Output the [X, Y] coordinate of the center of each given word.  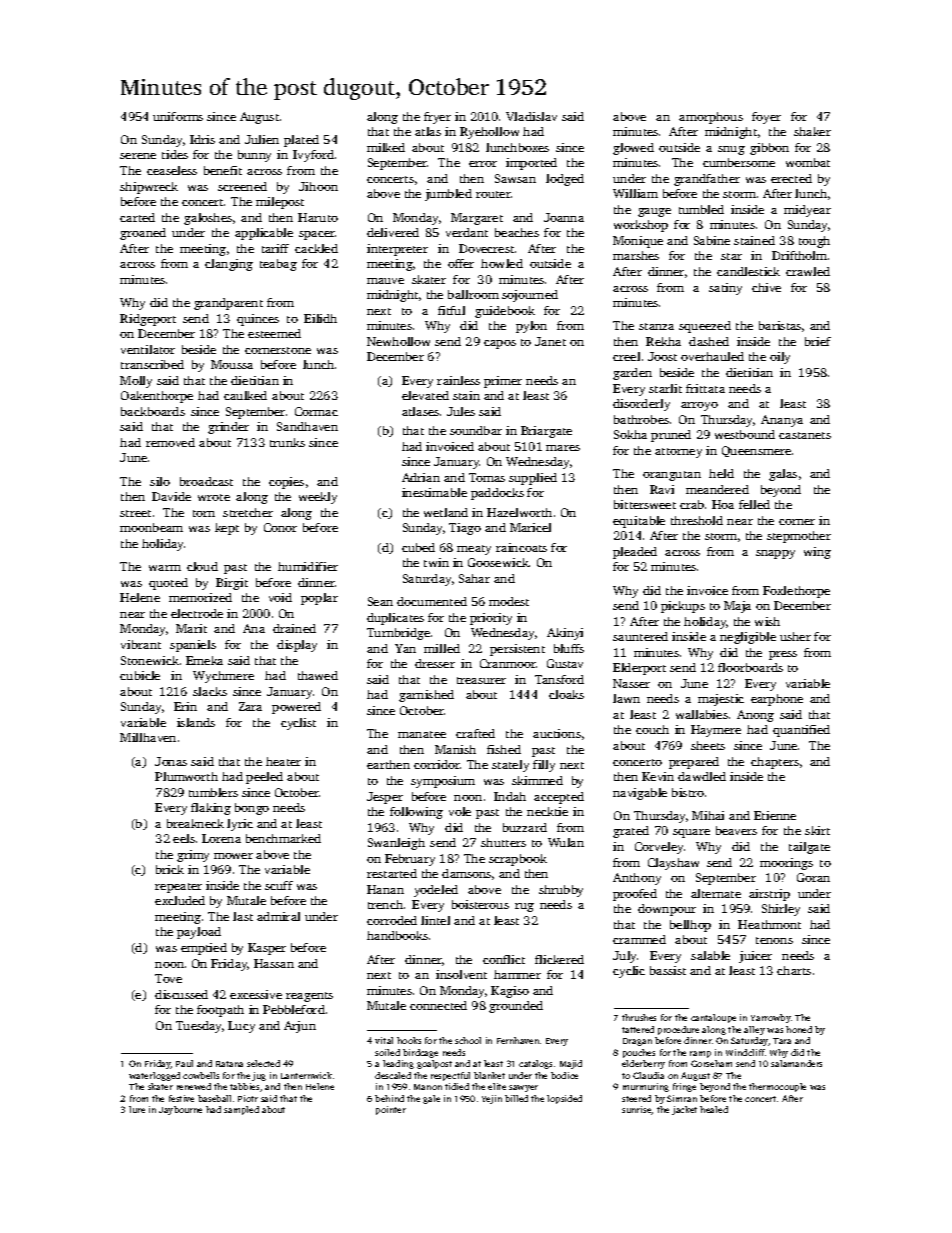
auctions [557, 733]
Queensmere [756, 451]
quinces [258, 320]
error [483, 164]
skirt [817, 830]
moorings [786, 864]
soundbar [476, 430]
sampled [241, 1110]
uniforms [178, 116]
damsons [466, 873]
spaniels [193, 646]
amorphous [711, 118]
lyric [240, 825]
